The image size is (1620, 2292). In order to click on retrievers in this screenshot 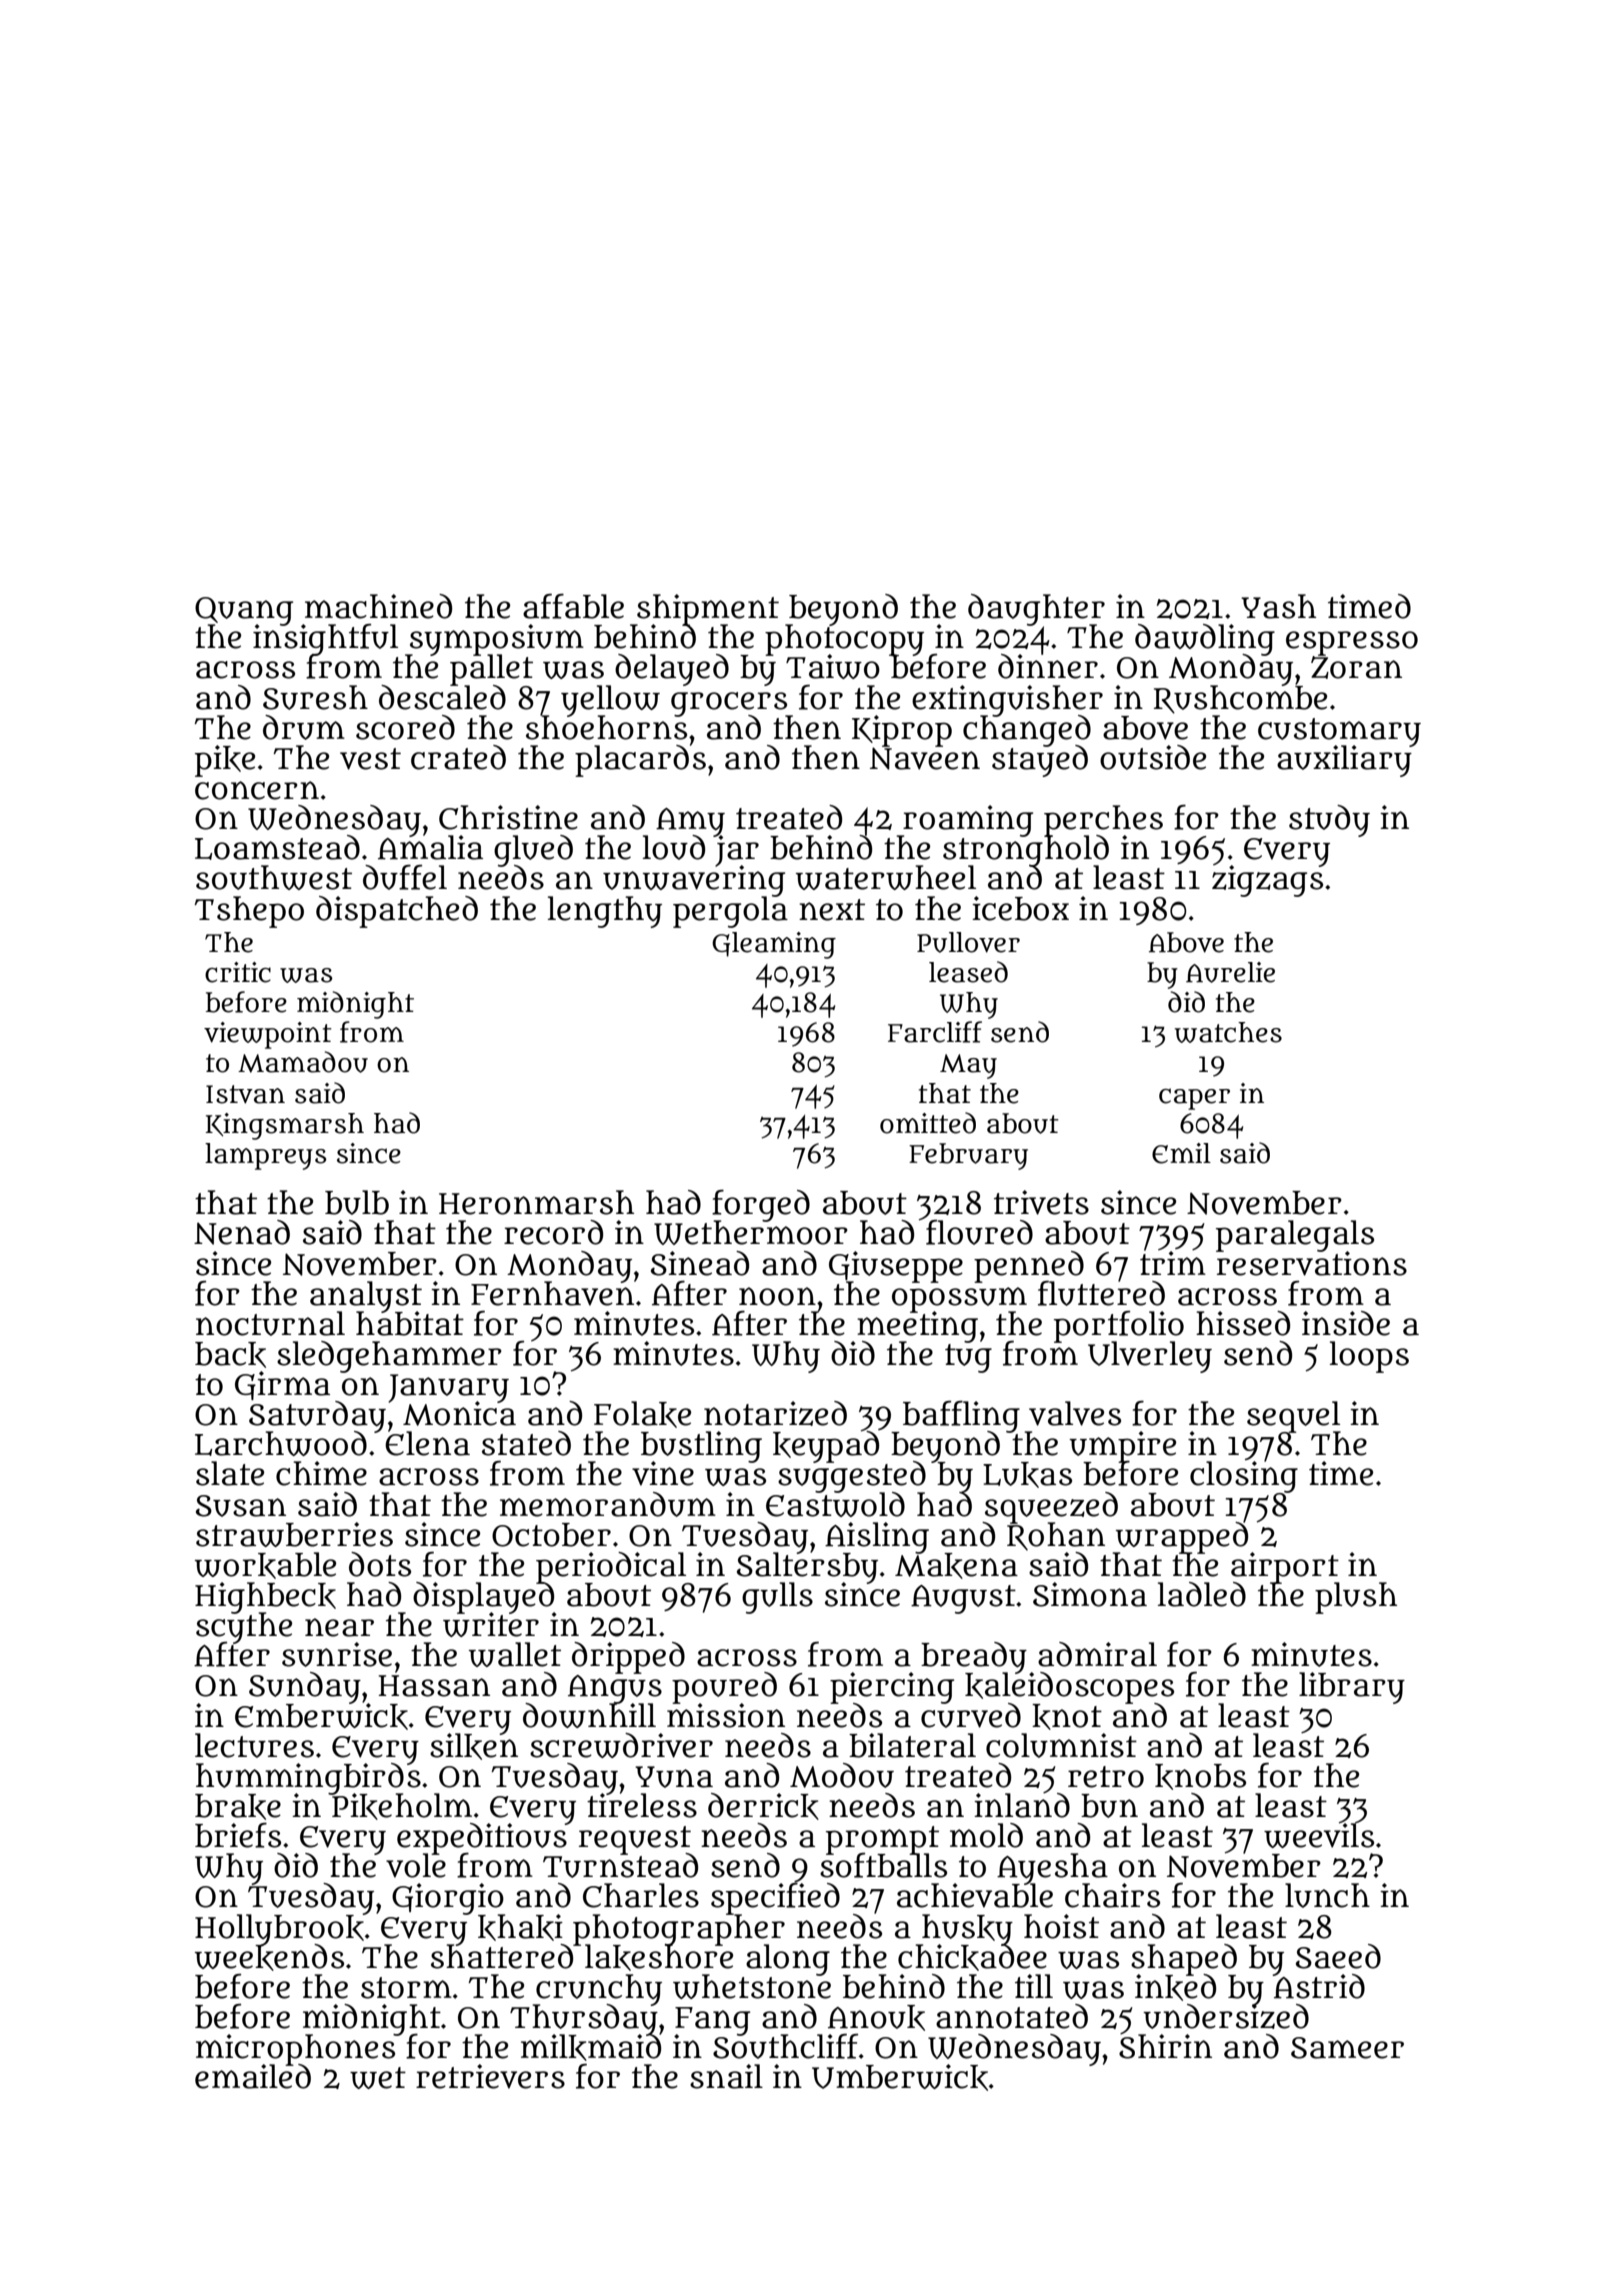, I will do `click(490, 2076)`.
